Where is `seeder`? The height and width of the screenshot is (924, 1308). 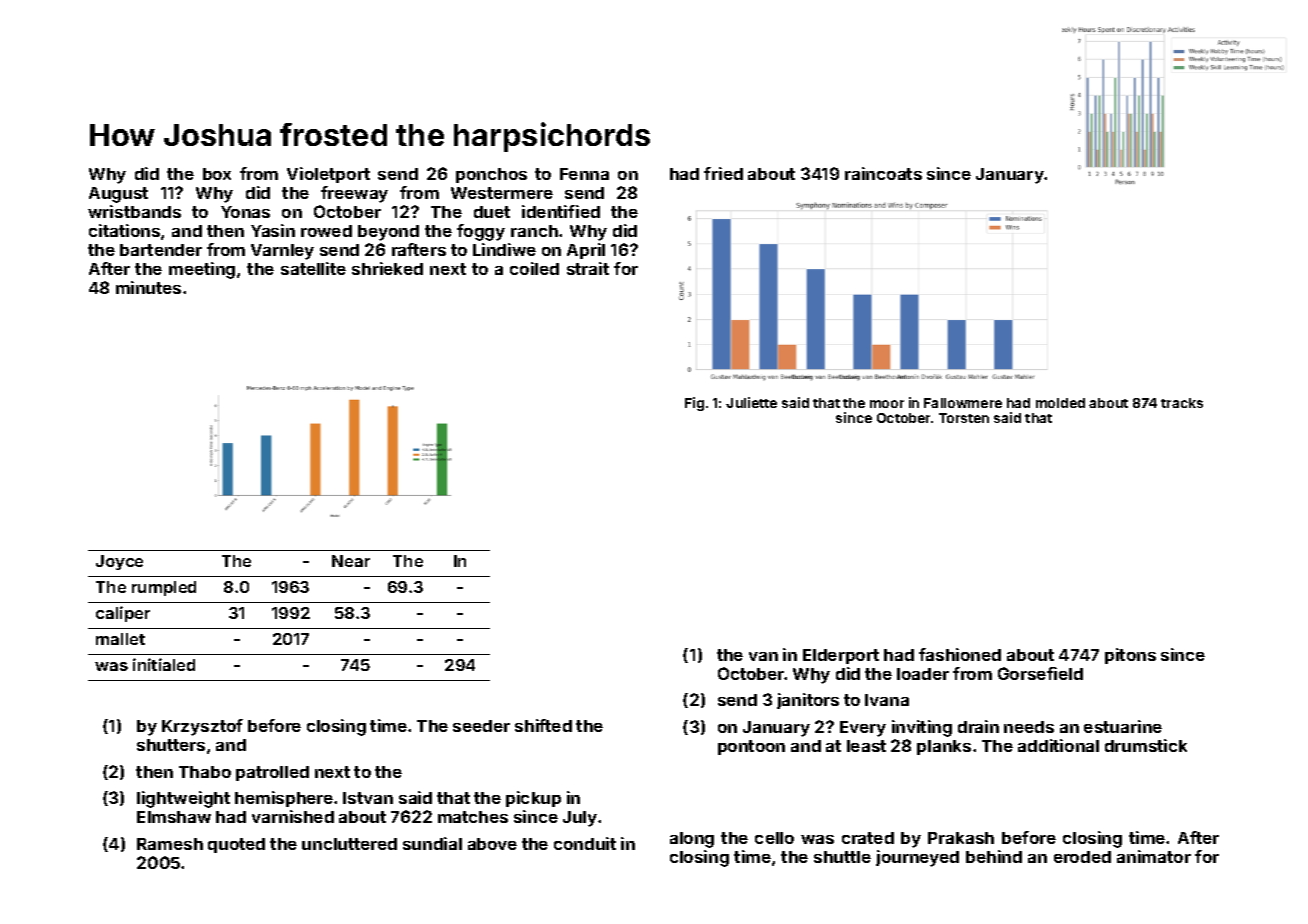 seeder is located at coordinates (481, 726).
